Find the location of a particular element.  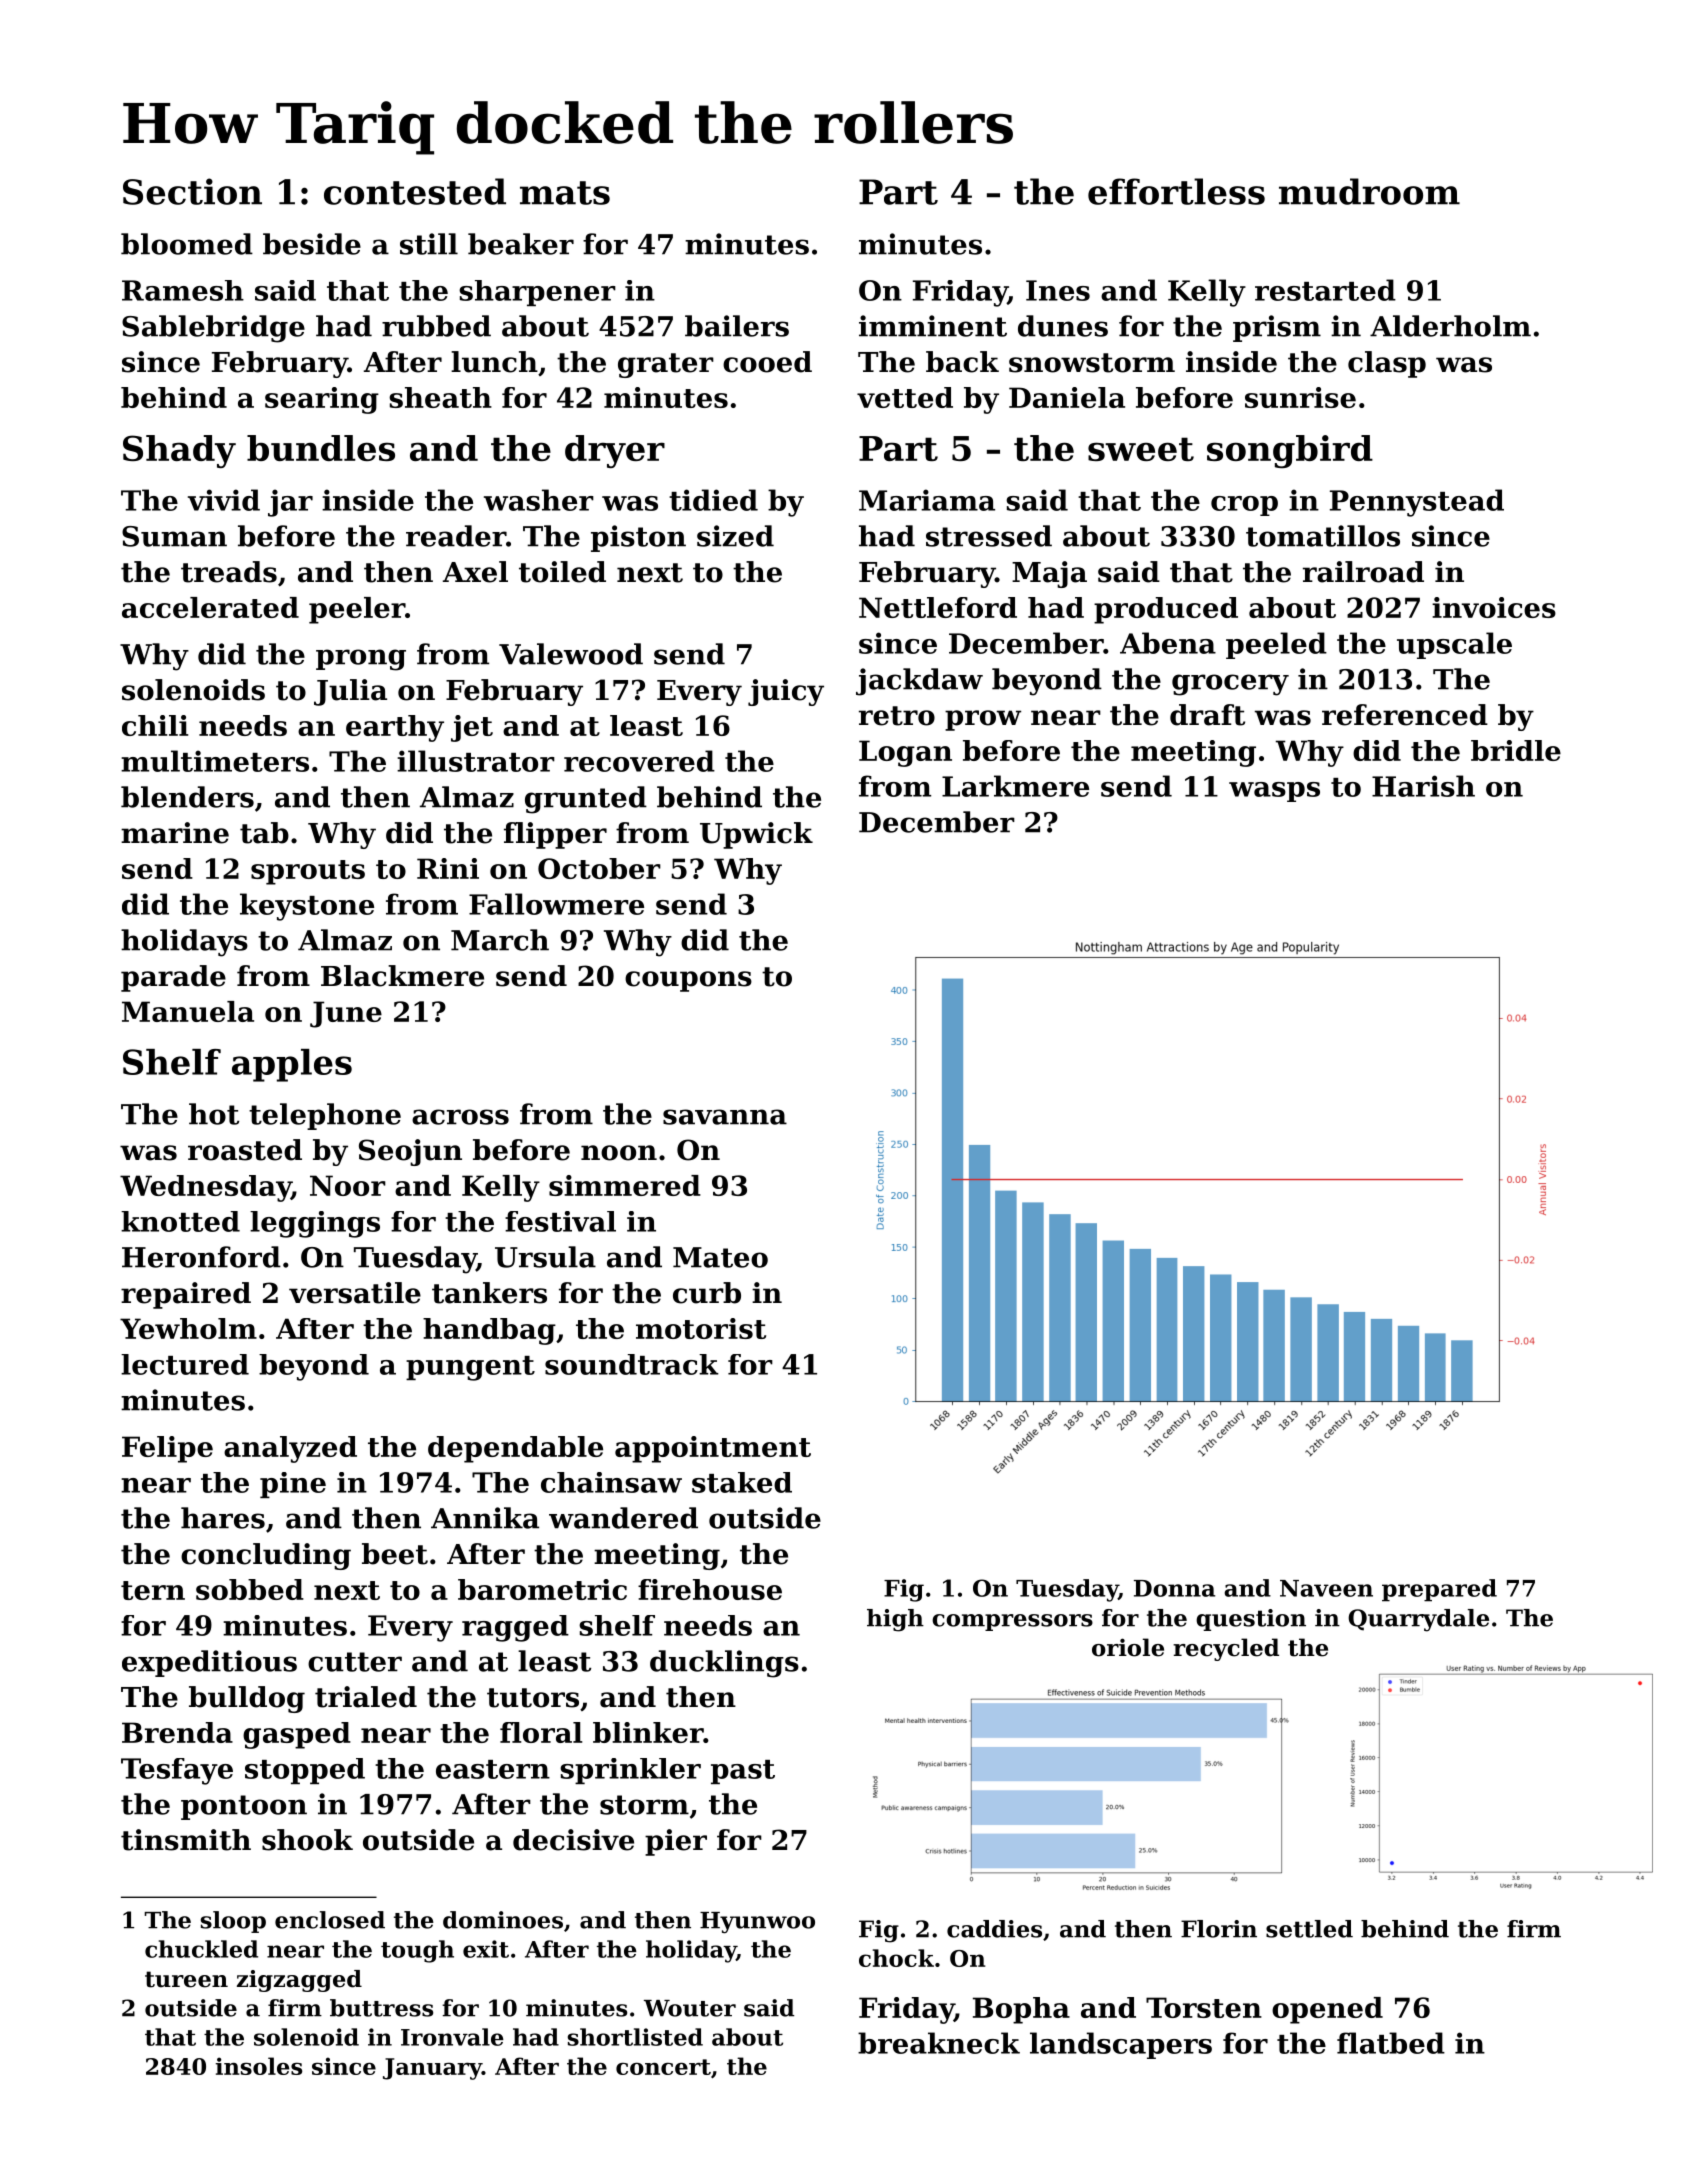

restarted is located at coordinates (1325, 290).
